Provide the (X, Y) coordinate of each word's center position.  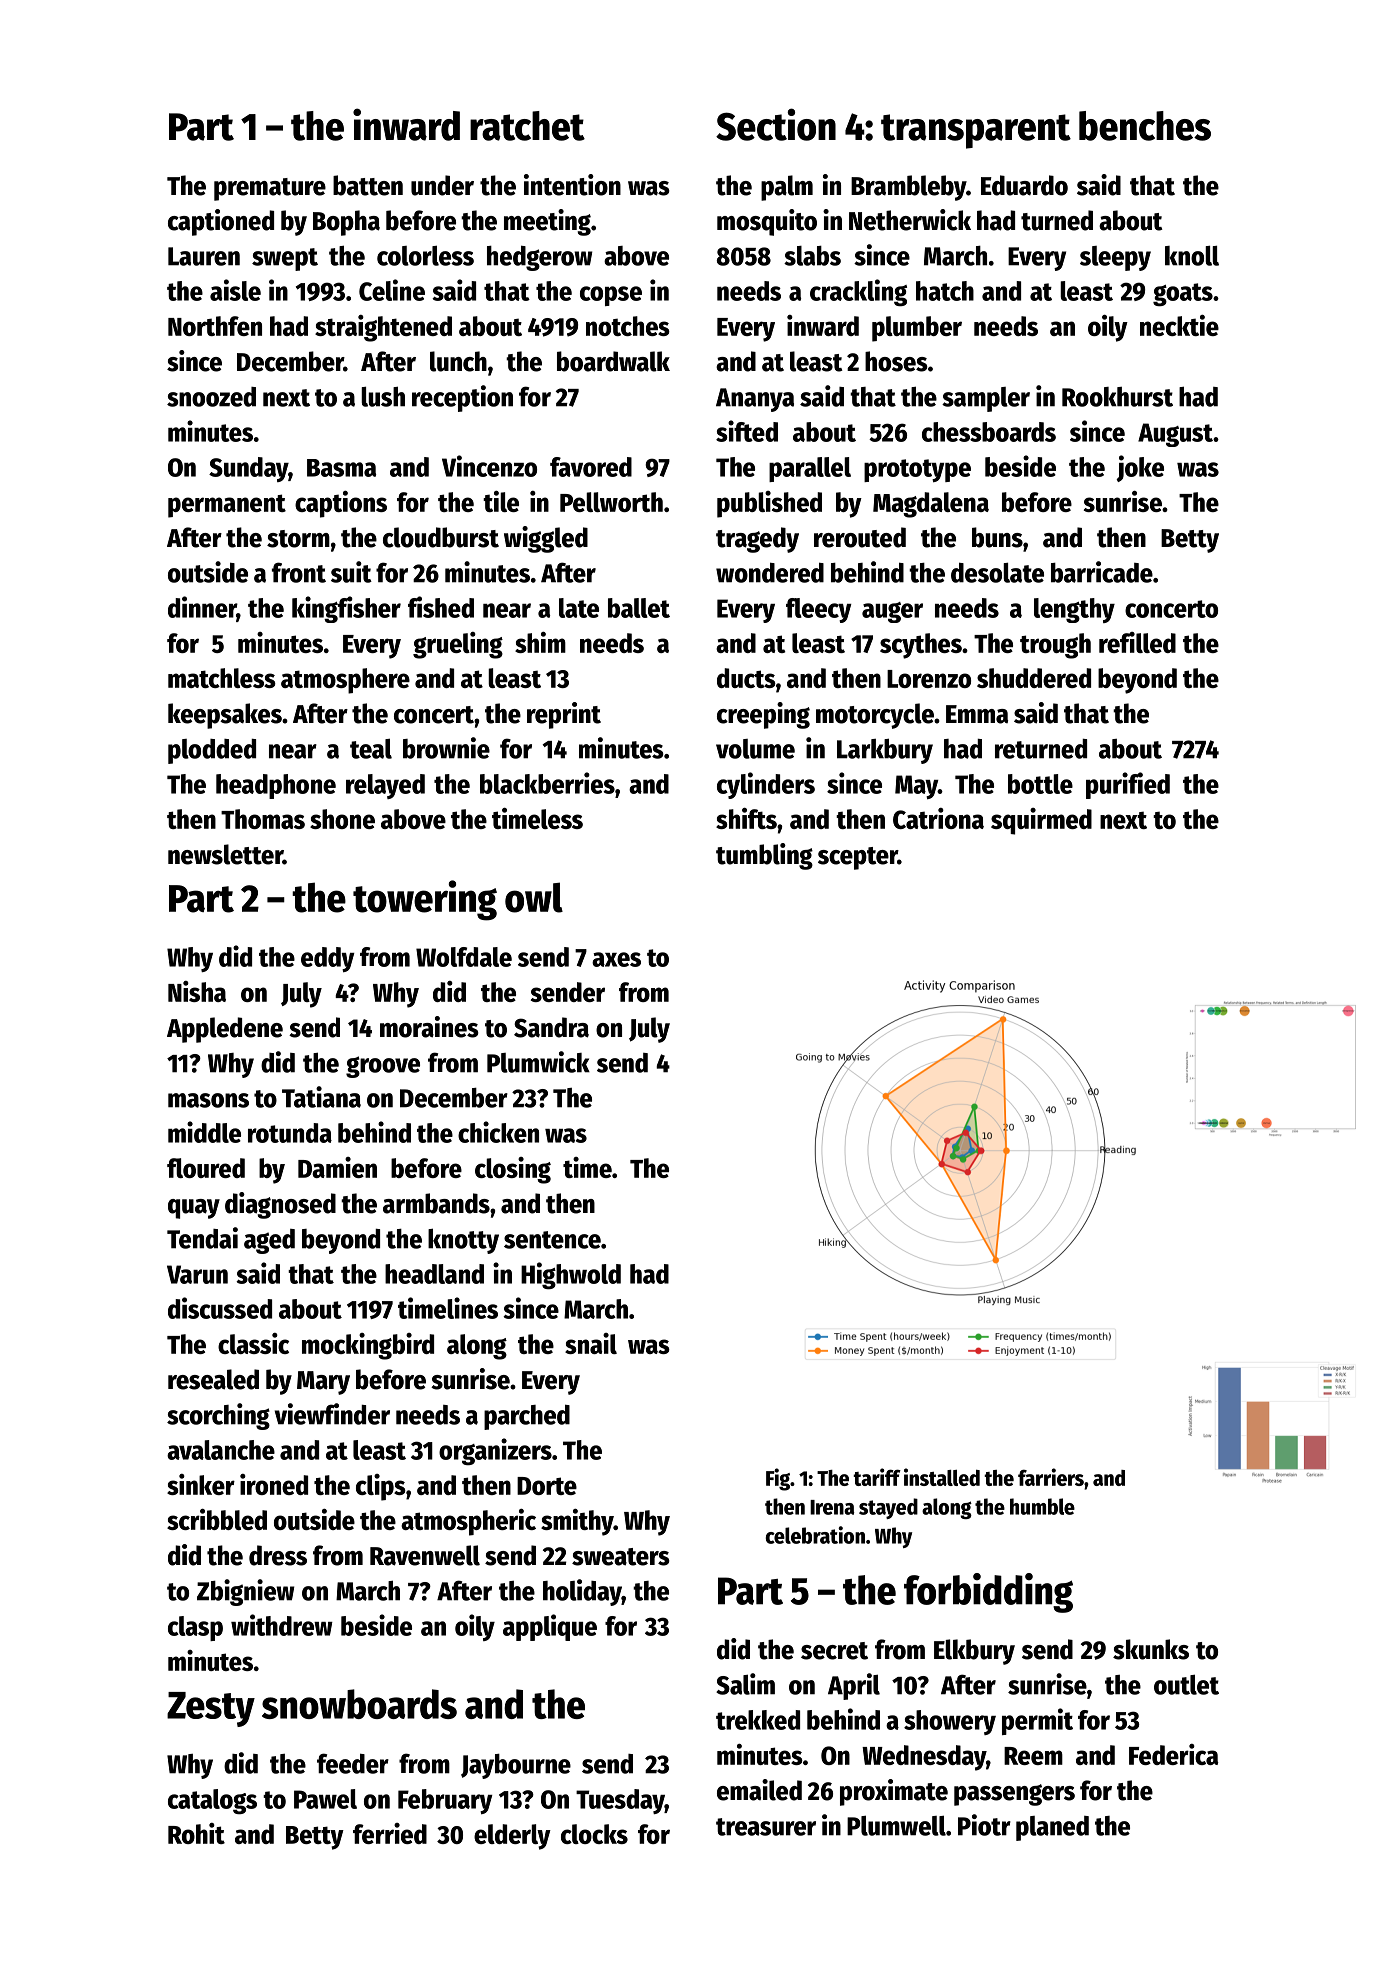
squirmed (1041, 821)
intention (572, 185)
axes (616, 959)
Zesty (211, 1709)
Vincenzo (489, 466)
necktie (1179, 325)
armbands (436, 1203)
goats (1183, 294)
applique (550, 1627)
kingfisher (346, 609)
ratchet (527, 126)
